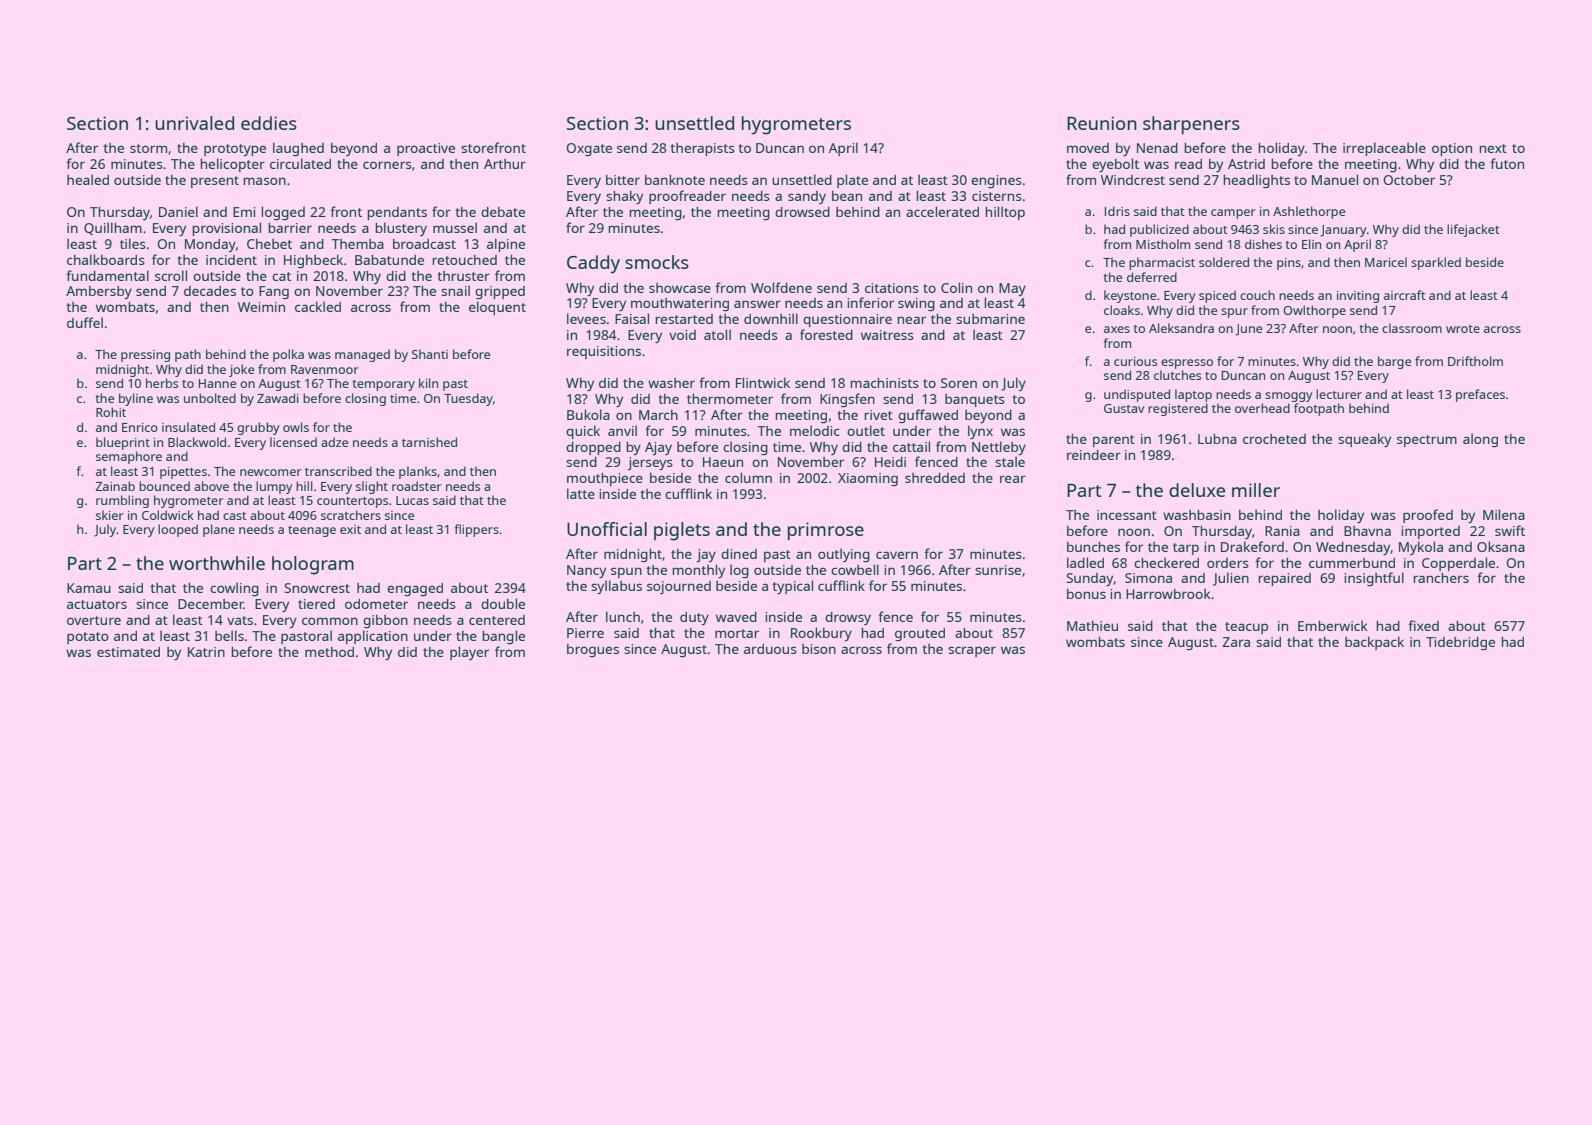  What do you see at coordinates (1339, 394) in the image?
I see `lecturer` at bounding box center [1339, 394].
